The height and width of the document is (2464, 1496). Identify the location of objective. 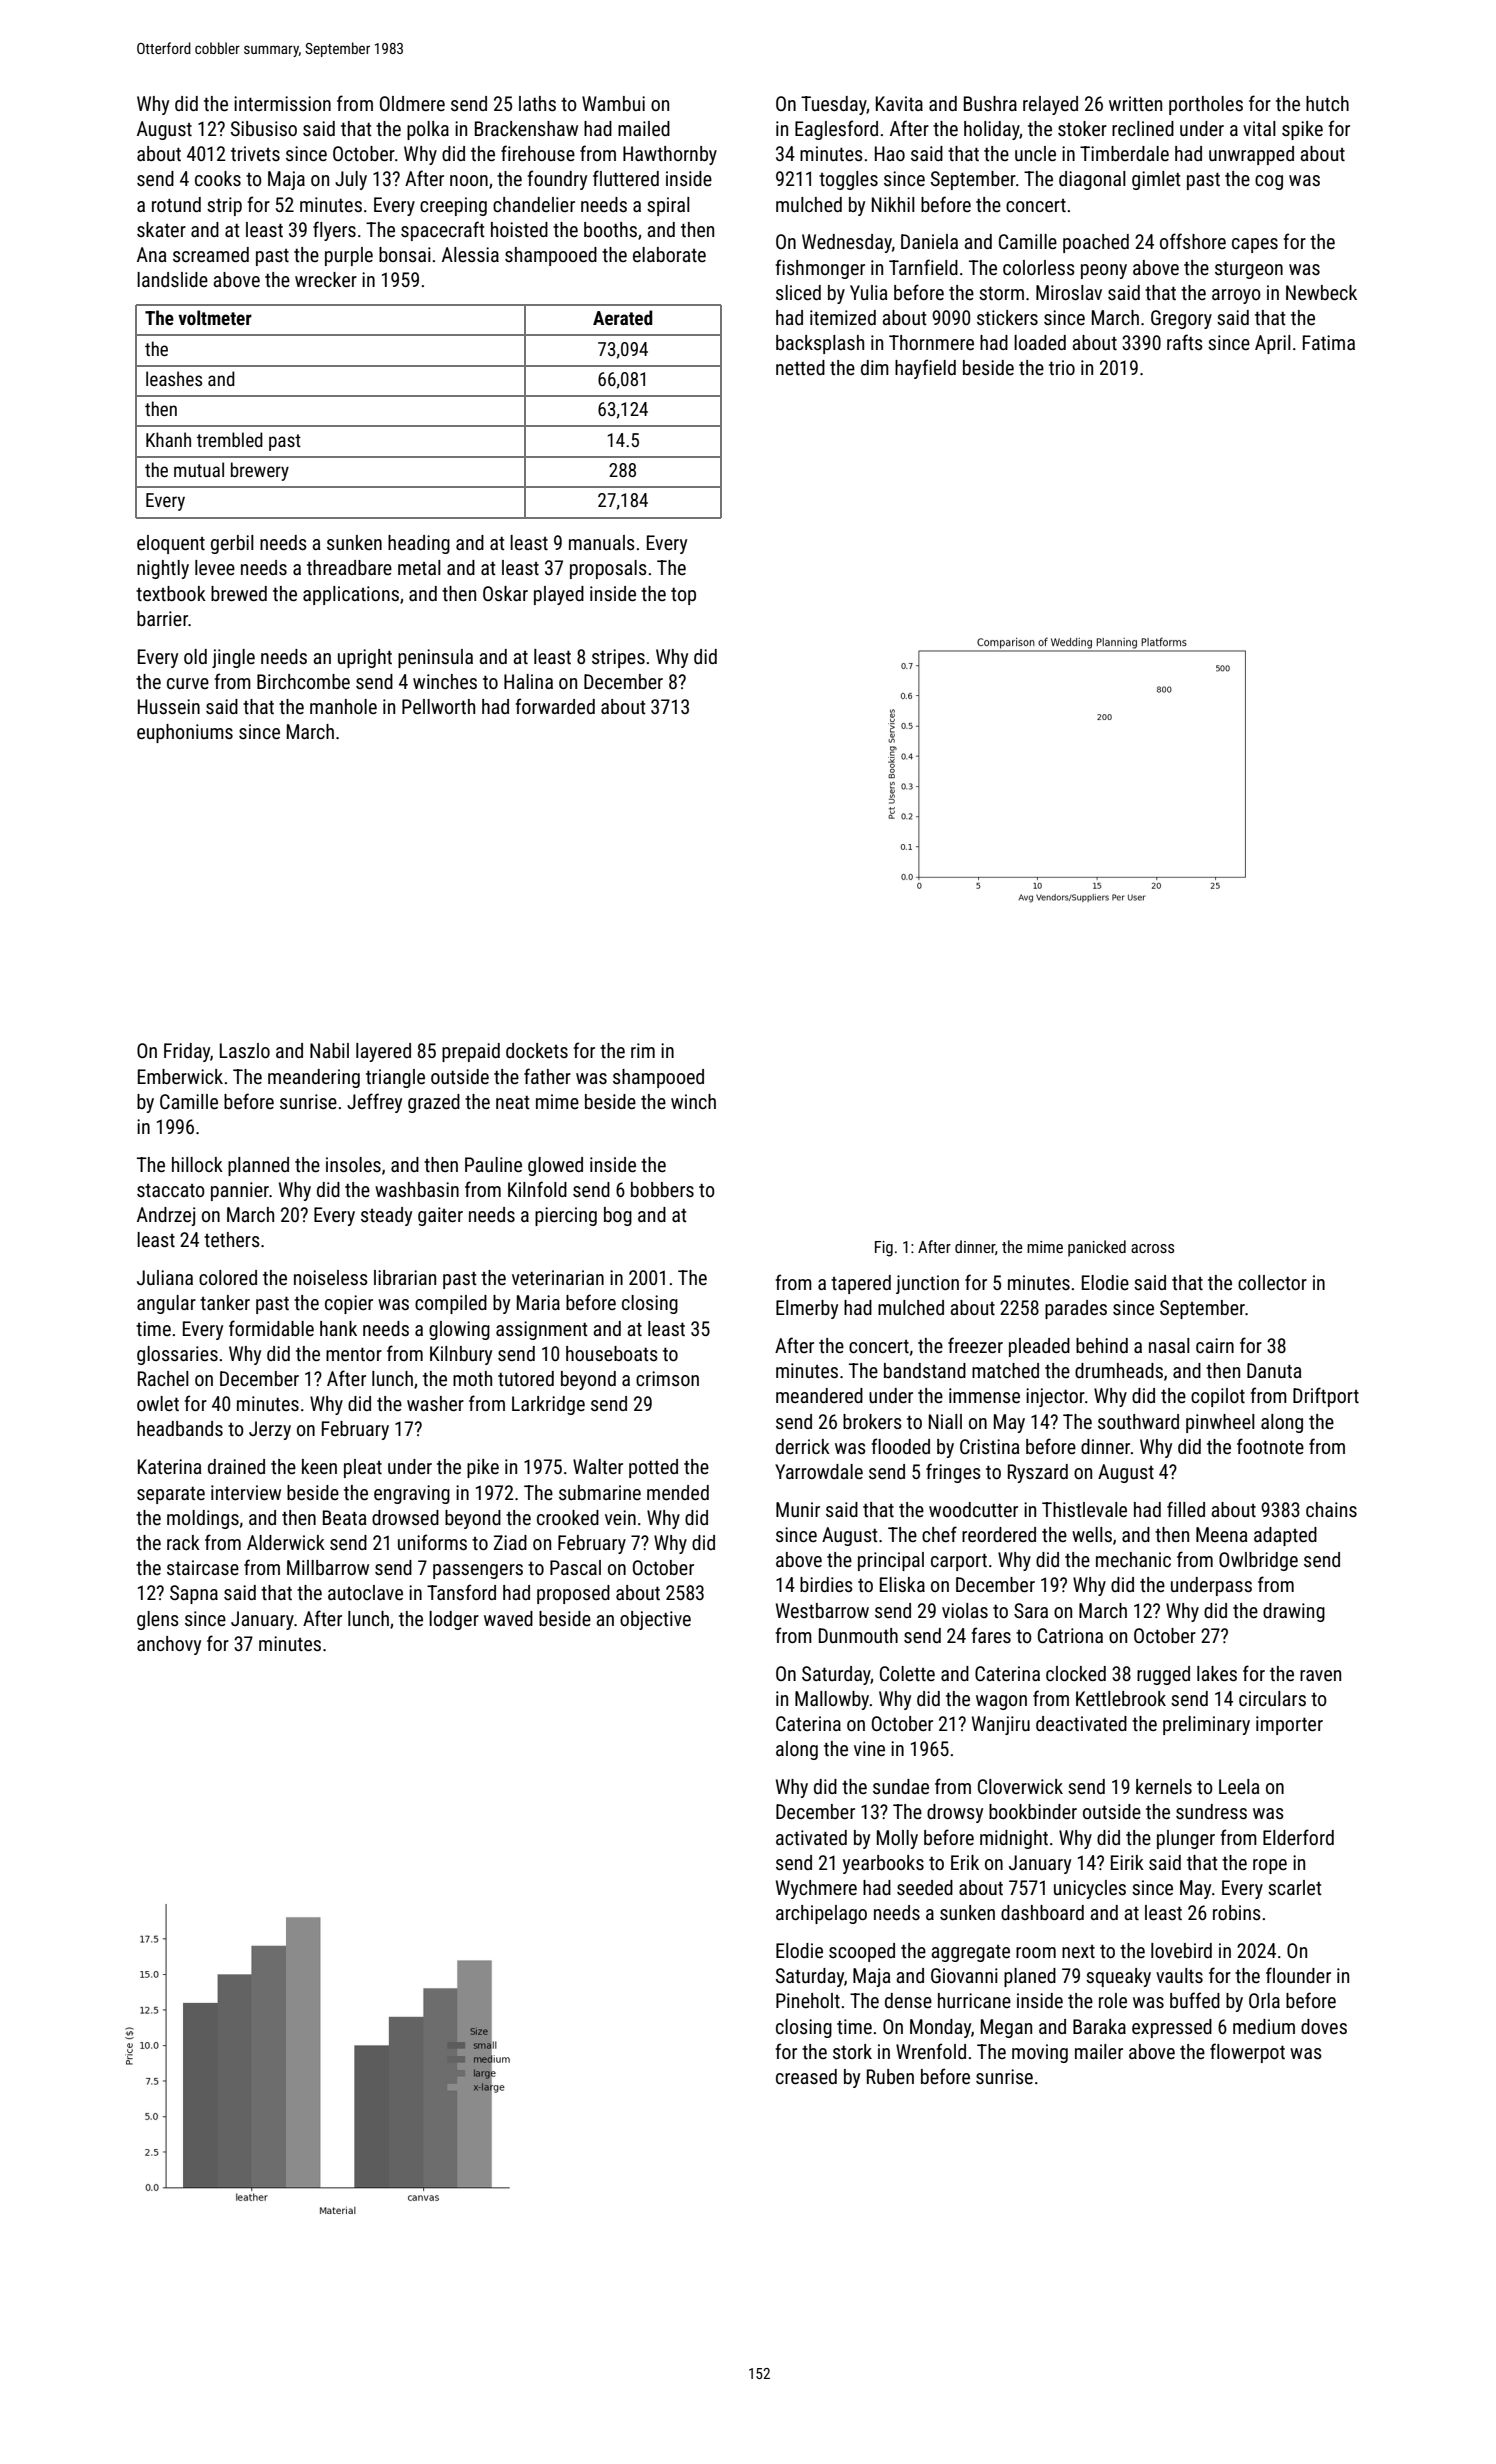
(655, 1620).
